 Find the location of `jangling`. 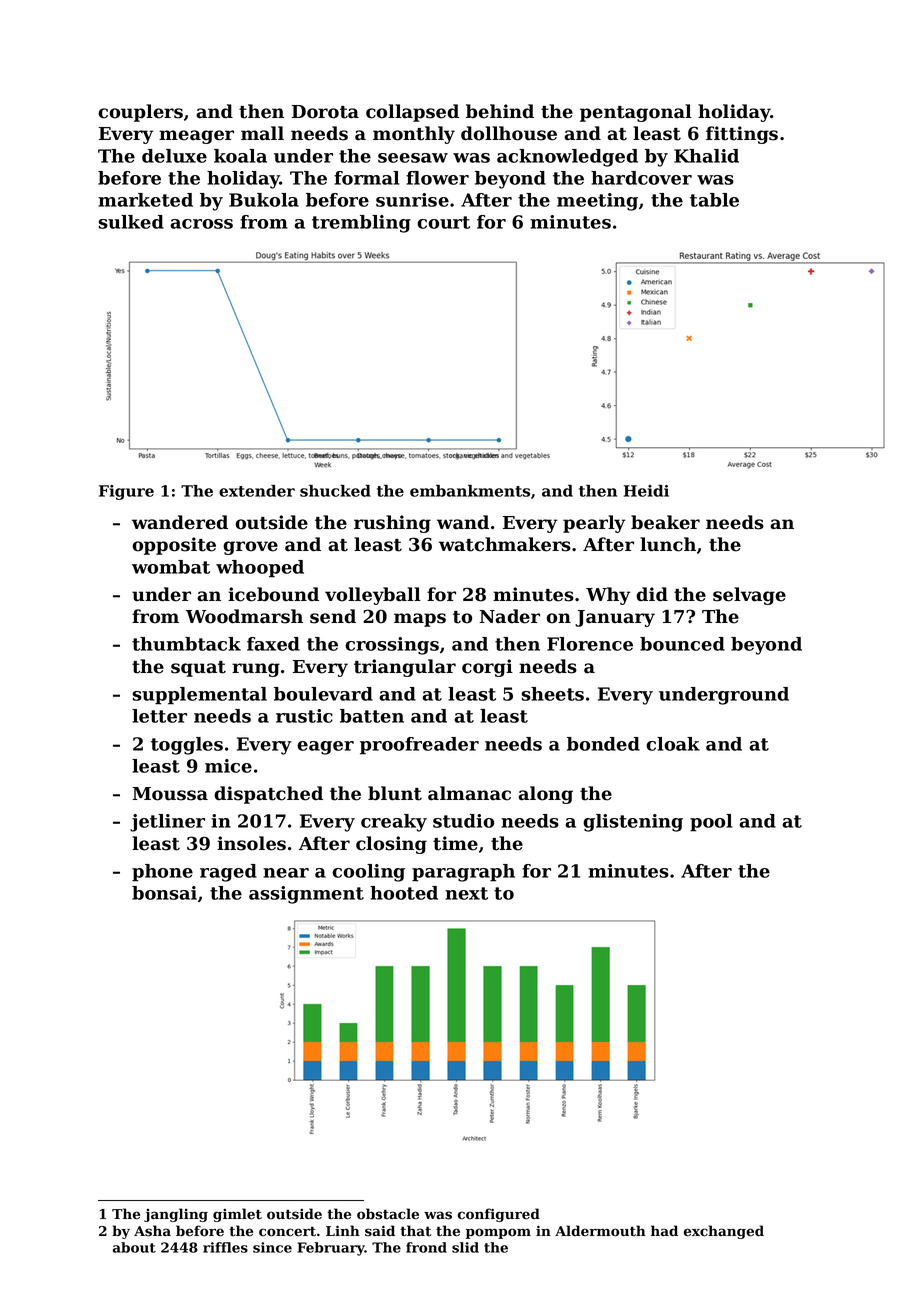

jangling is located at coordinates (176, 1215).
